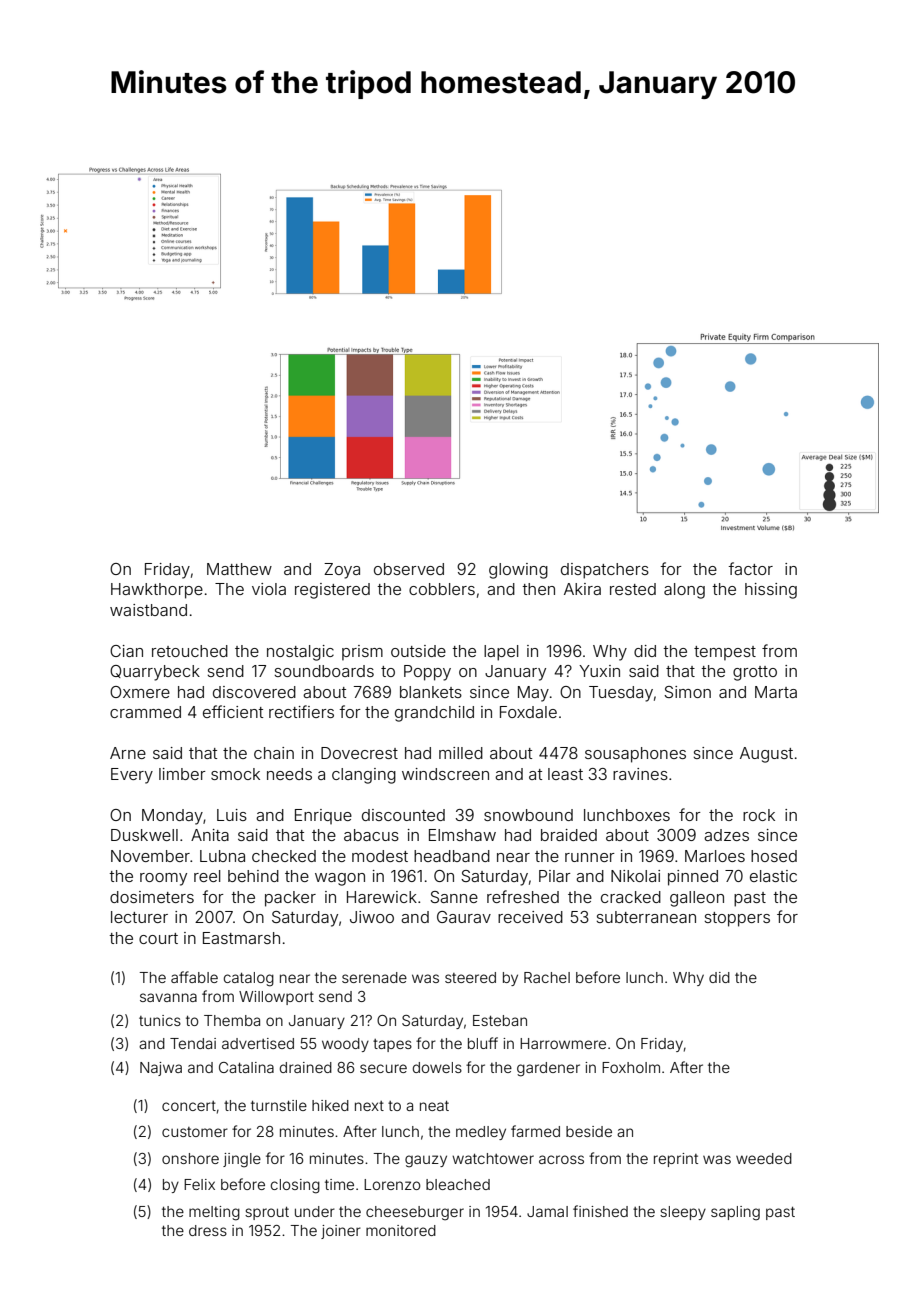 The height and width of the screenshot is (1316, 908). Describe the element at coordinates (342, 571) in the screenshot. I see `Zoya` at that location.
